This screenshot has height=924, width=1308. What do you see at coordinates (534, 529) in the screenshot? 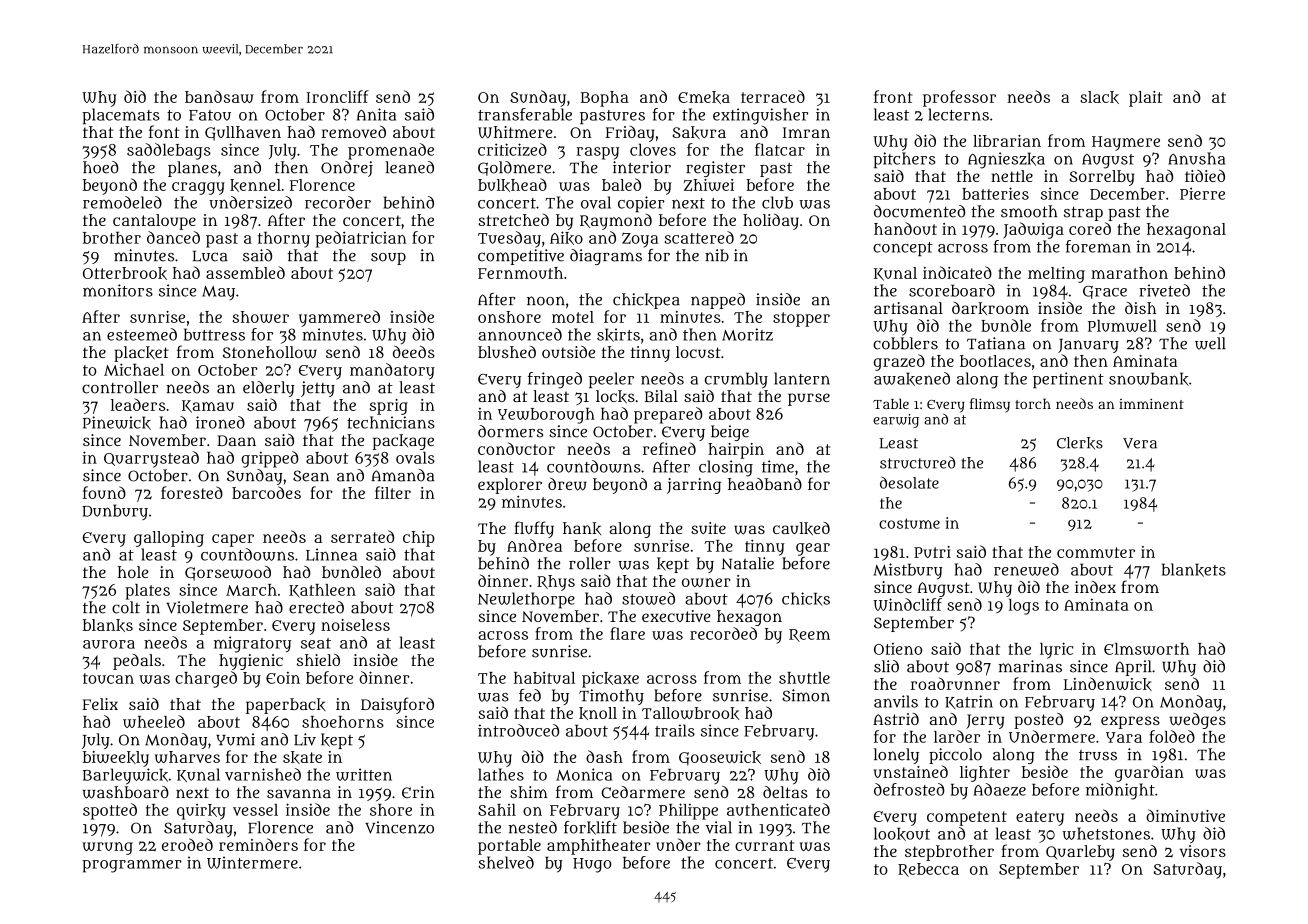
I see `fluffy` at bounding box center [534, 529].
